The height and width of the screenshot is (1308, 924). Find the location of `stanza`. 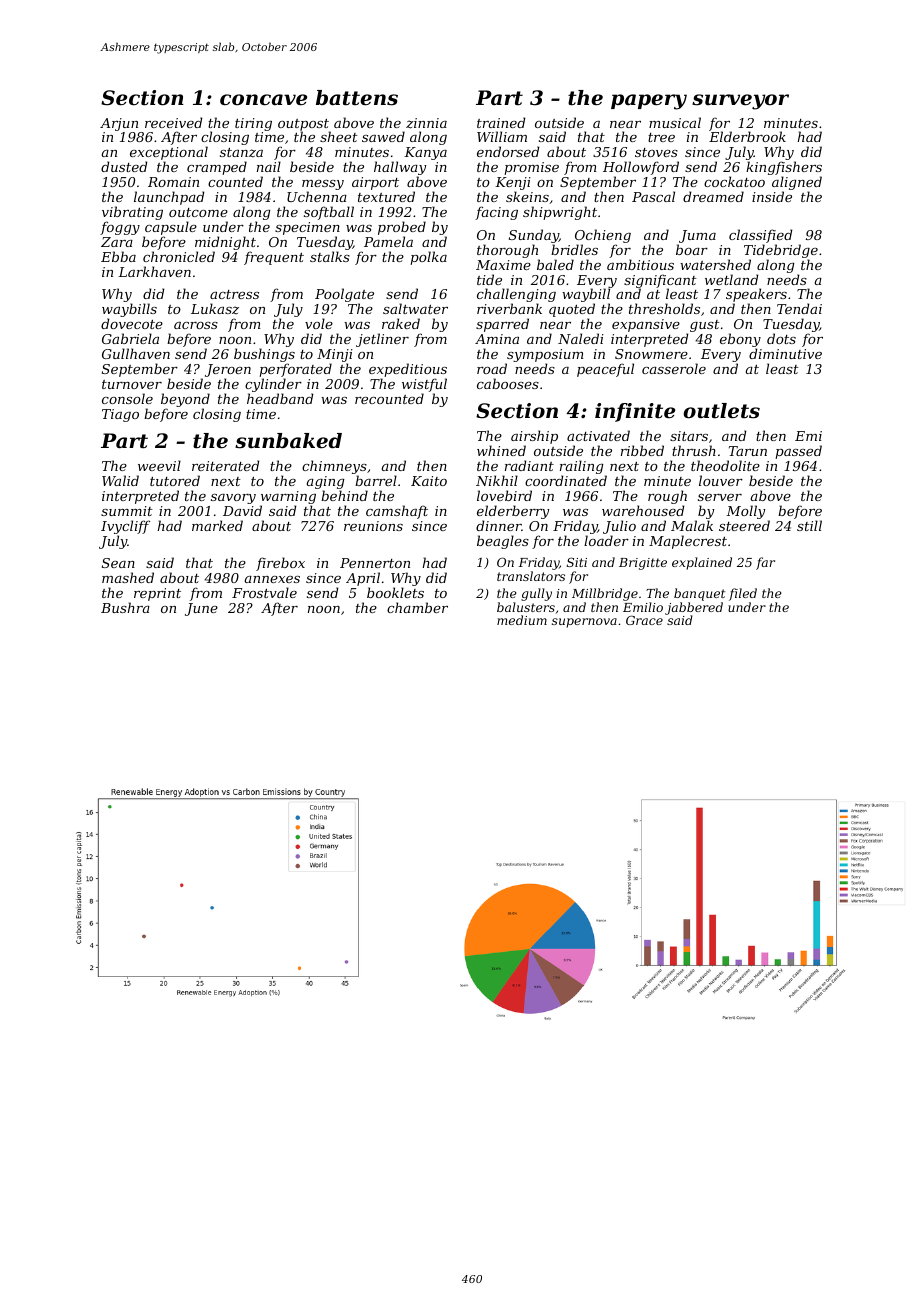

stanza is located at coordinates (241, 152).
